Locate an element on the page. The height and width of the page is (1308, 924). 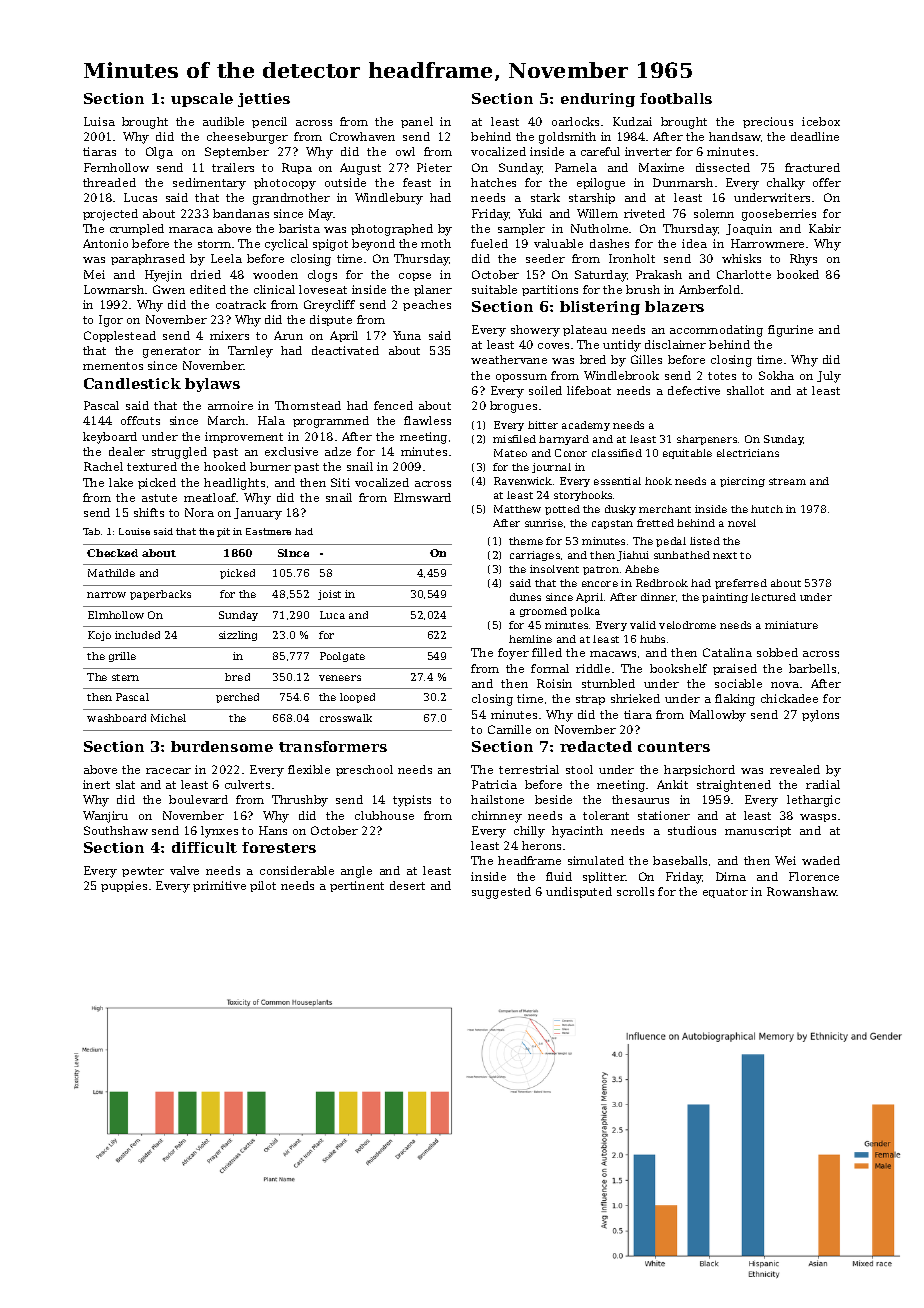
primitive is located at coordinates (219, 886).
